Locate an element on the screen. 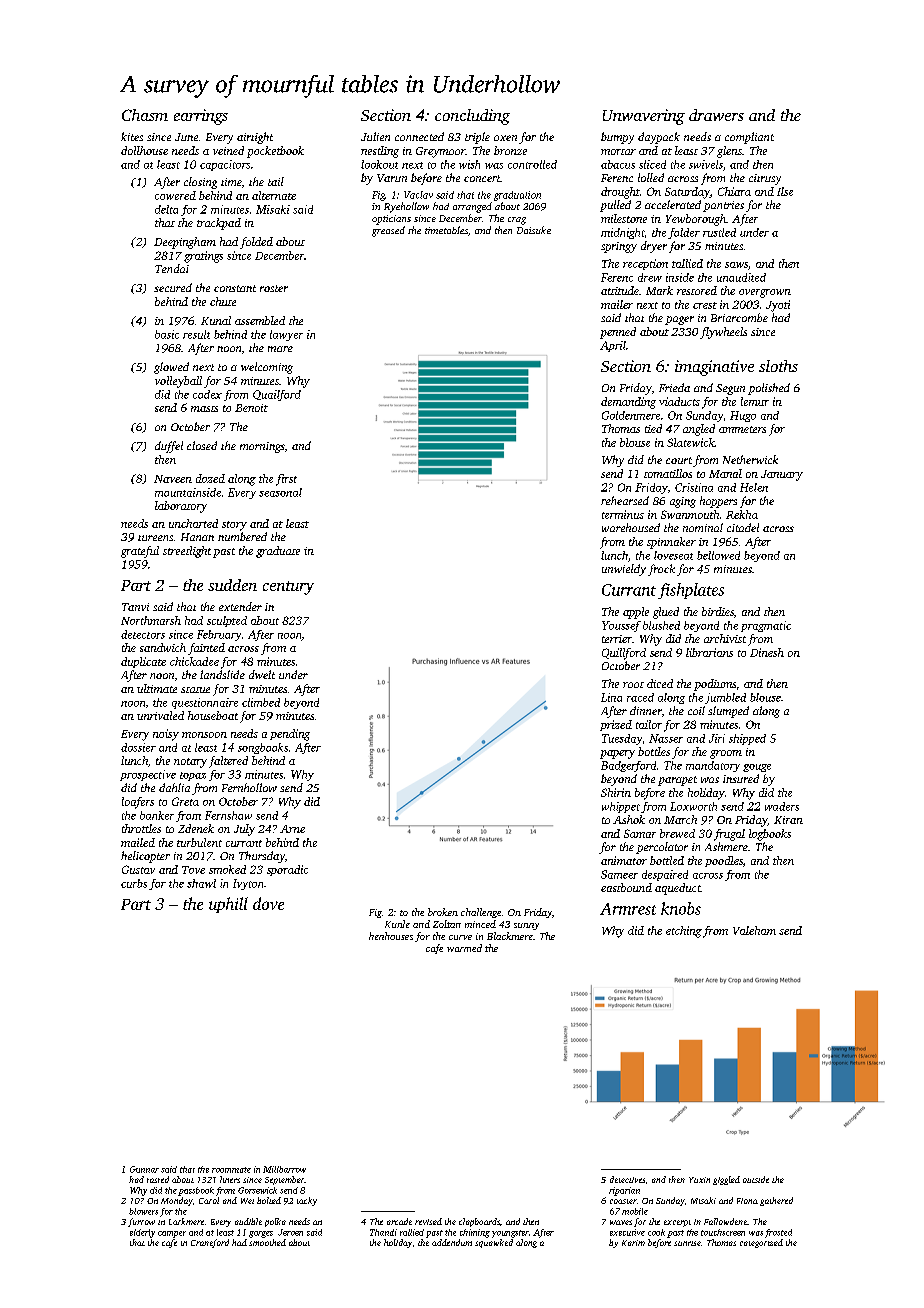  assembled is located at coordinates (260, 320).
